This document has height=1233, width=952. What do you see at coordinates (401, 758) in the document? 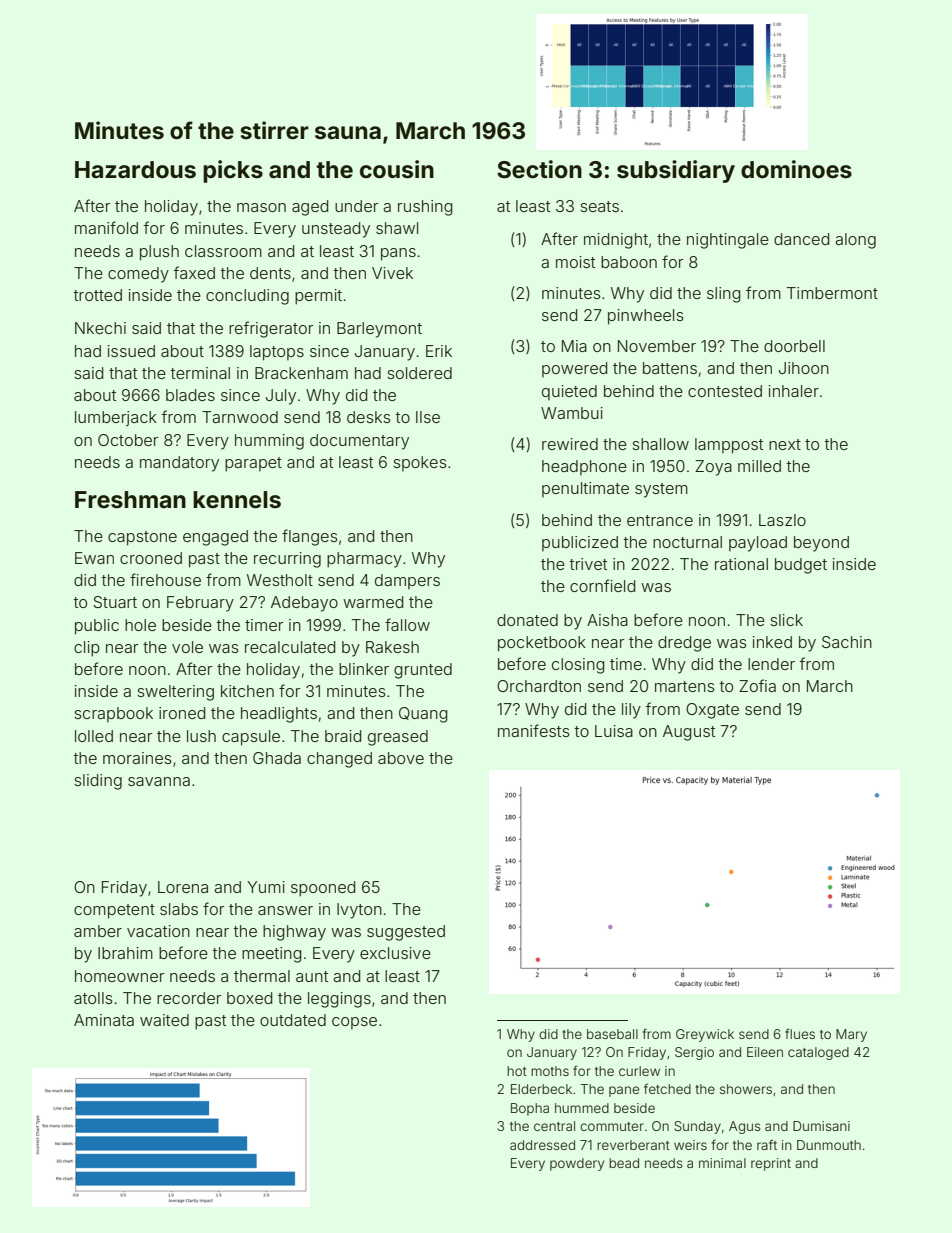
I see `above` at bounding box center [401, 758].
